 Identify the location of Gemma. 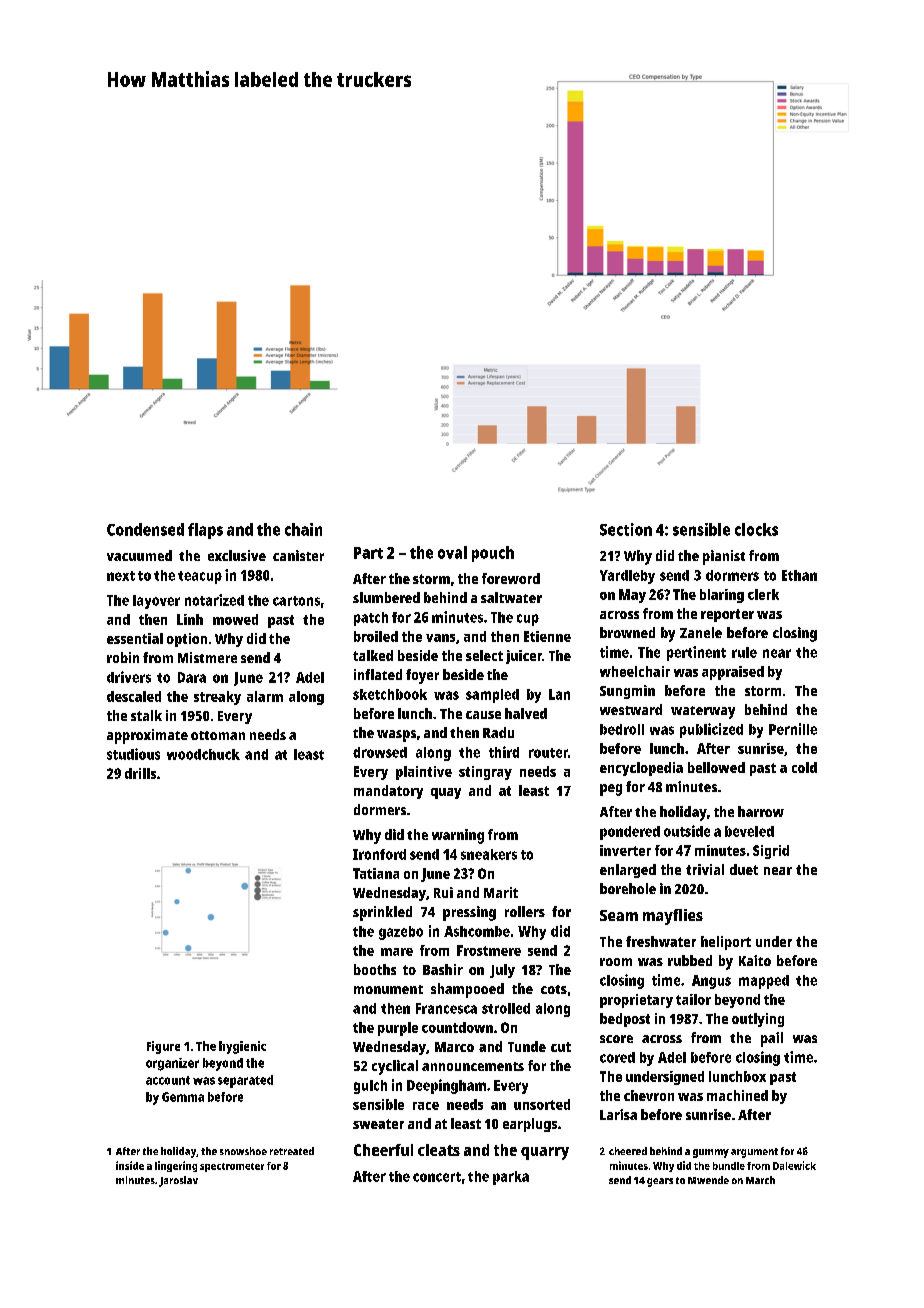
(183, 1097).
